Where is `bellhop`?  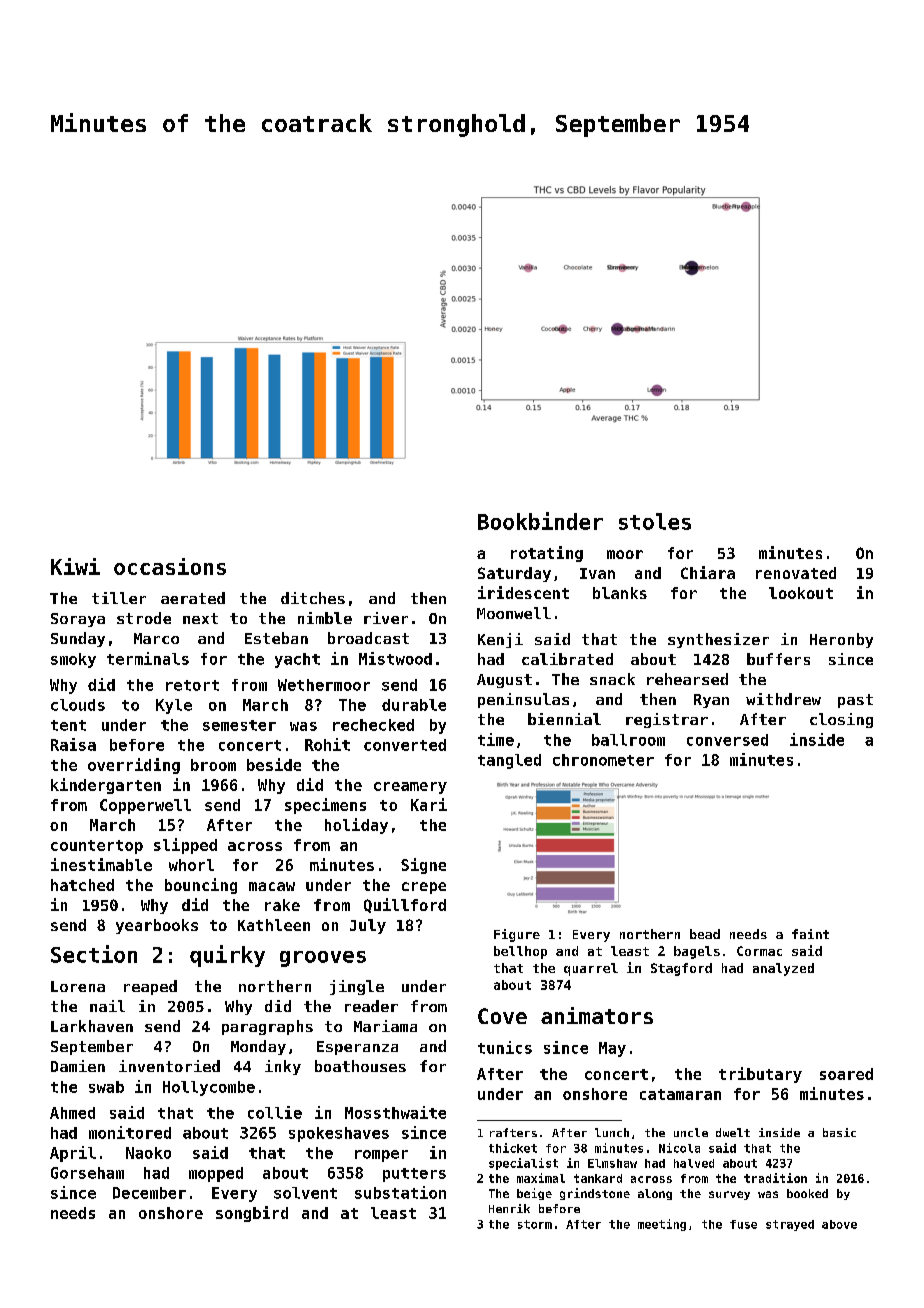 bellhop is located at coordinates (520, 952).
